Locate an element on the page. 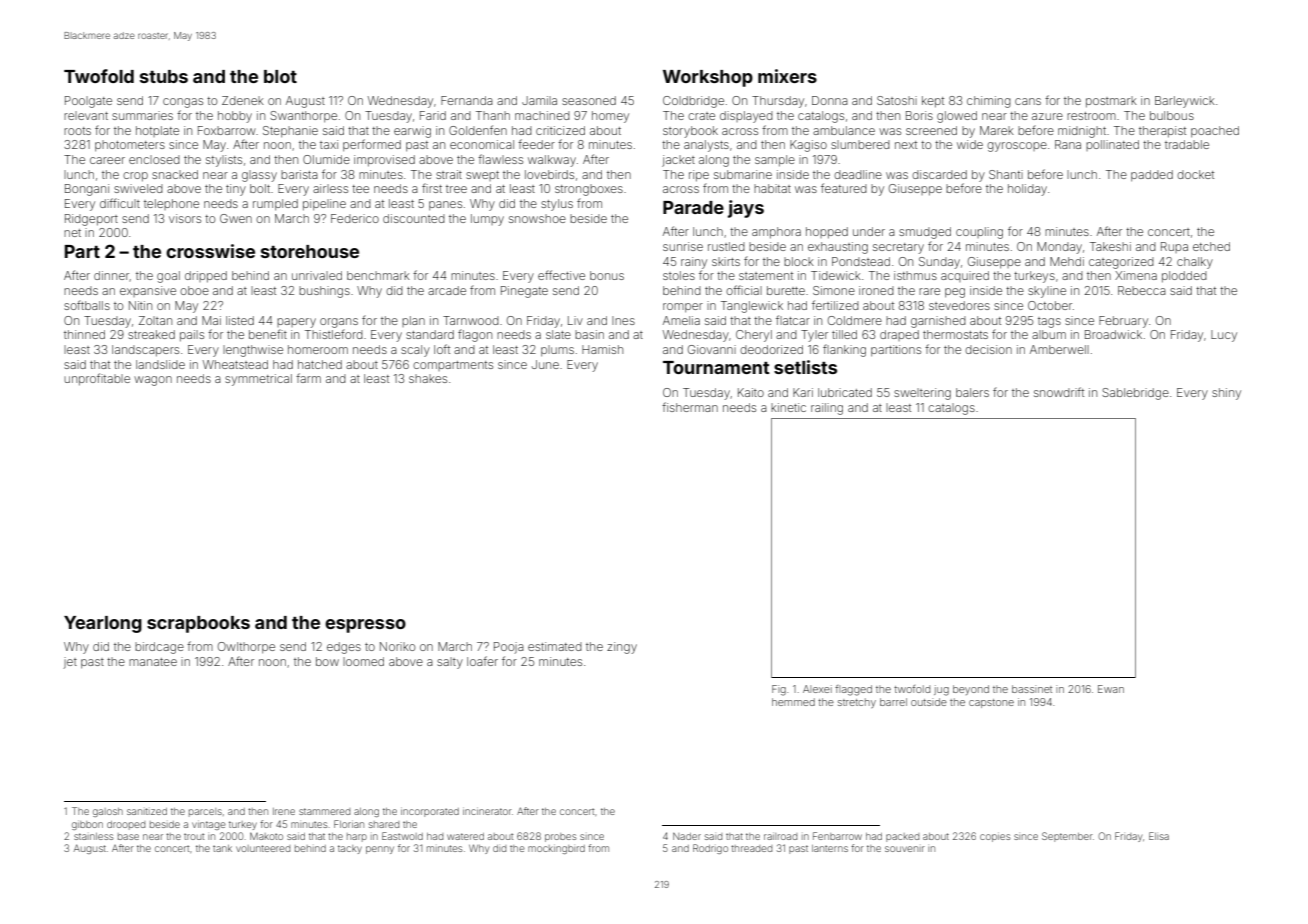 This image has width=1308, height=924. acquired is located at coordinates (965, 276).
